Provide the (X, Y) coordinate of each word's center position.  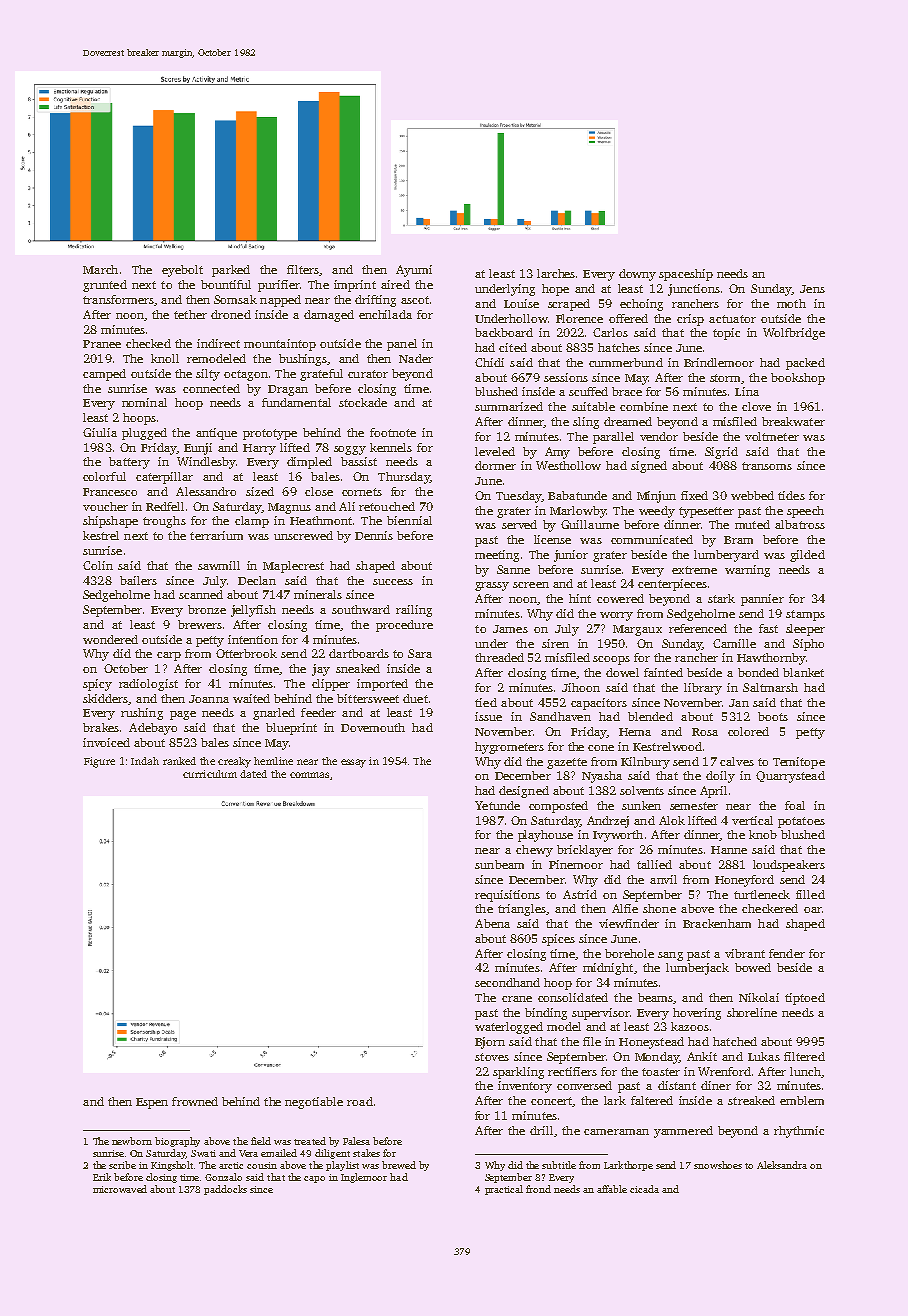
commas (309, 775)
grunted (105, 286)
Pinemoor (576, 864)
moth (791, 303)
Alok (672, 820)
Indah (145, 761)
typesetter (706, 512)
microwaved (120, 1189)
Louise (521, 303)
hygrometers (509, 748)
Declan (257, 580)
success (393, 582)
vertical (752, 820)
